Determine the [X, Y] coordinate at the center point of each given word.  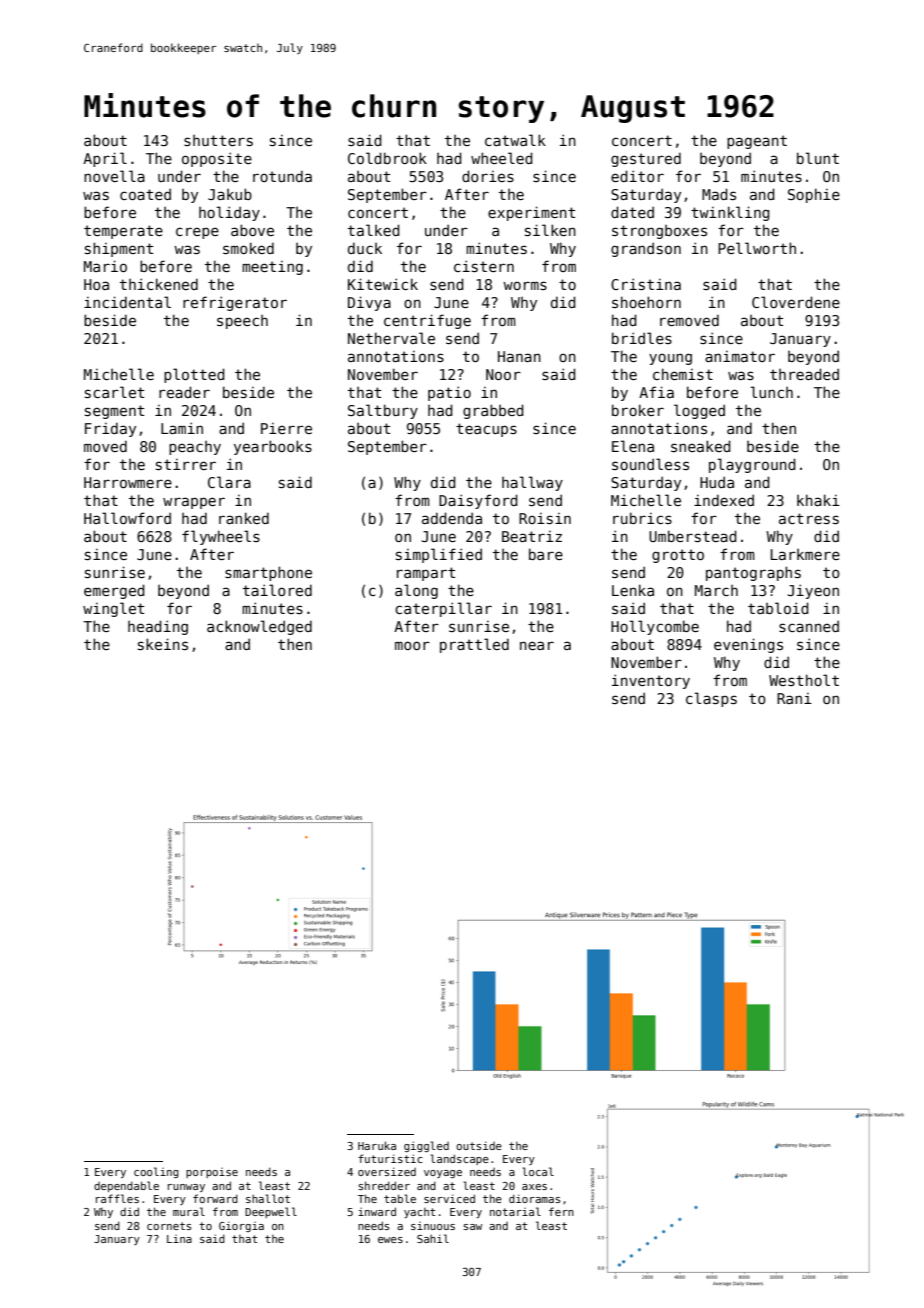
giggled [426, 1146]
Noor [503, 374]
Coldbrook [387, 158]
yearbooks [273, 447]
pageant [757, 142]
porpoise [212, 1173]
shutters [218, 140]
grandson [646, 249]
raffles [117, 1198]
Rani [794, 698]
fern [561, 1211]
